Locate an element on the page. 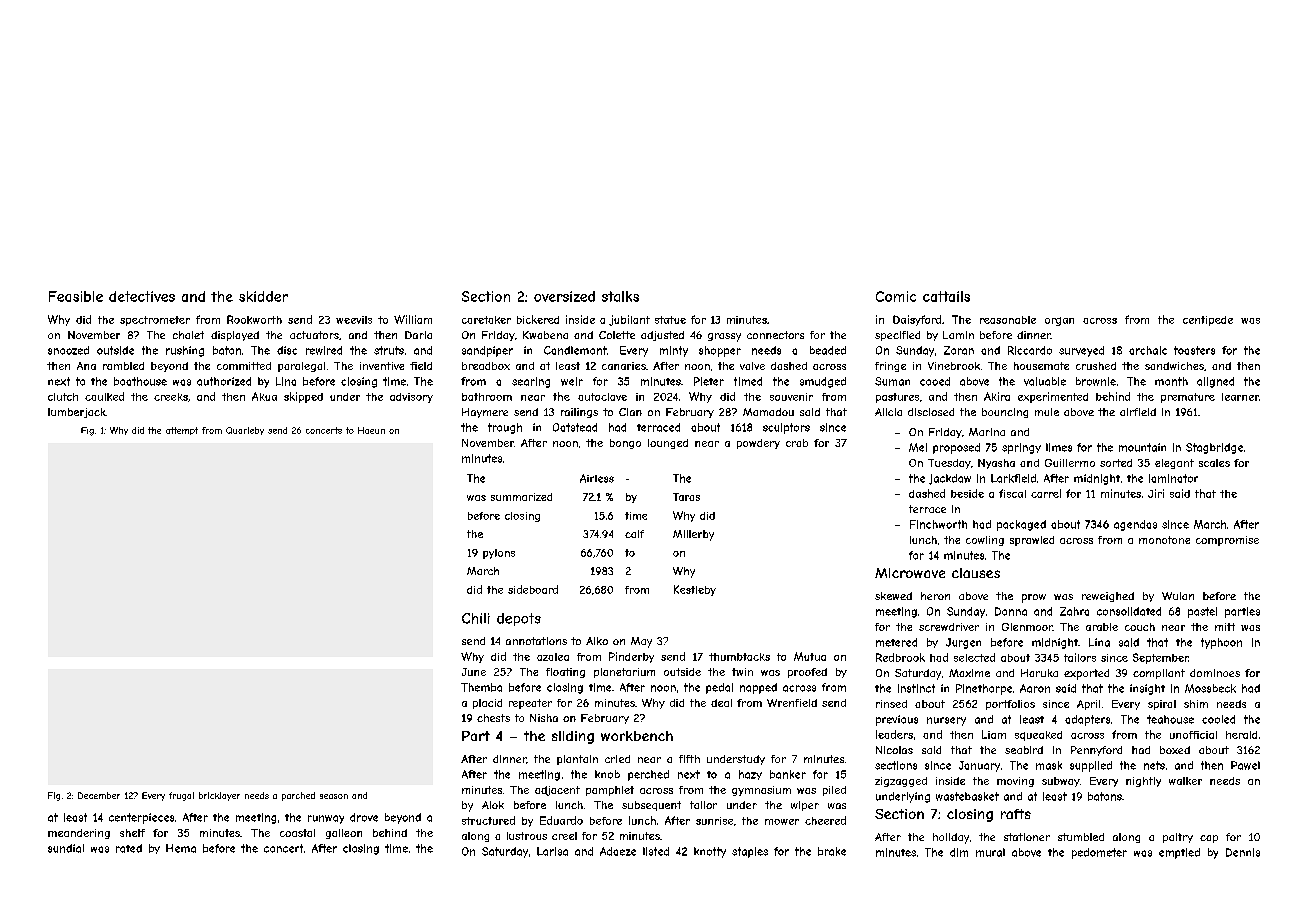 This image has width=1308, height=924. skidder is located at coordinates (263, 296).
